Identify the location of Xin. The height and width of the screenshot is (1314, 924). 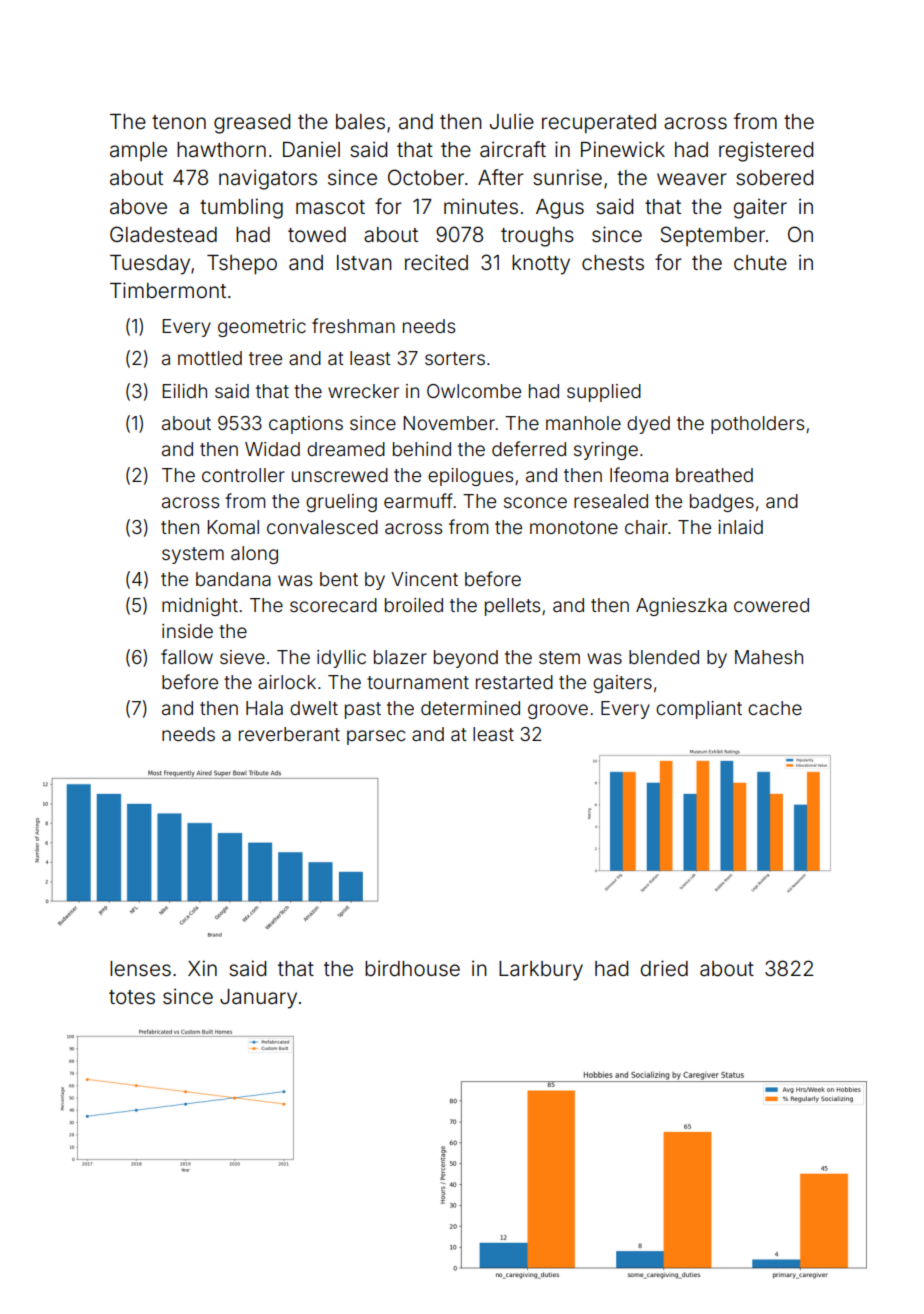
(202, 968).
